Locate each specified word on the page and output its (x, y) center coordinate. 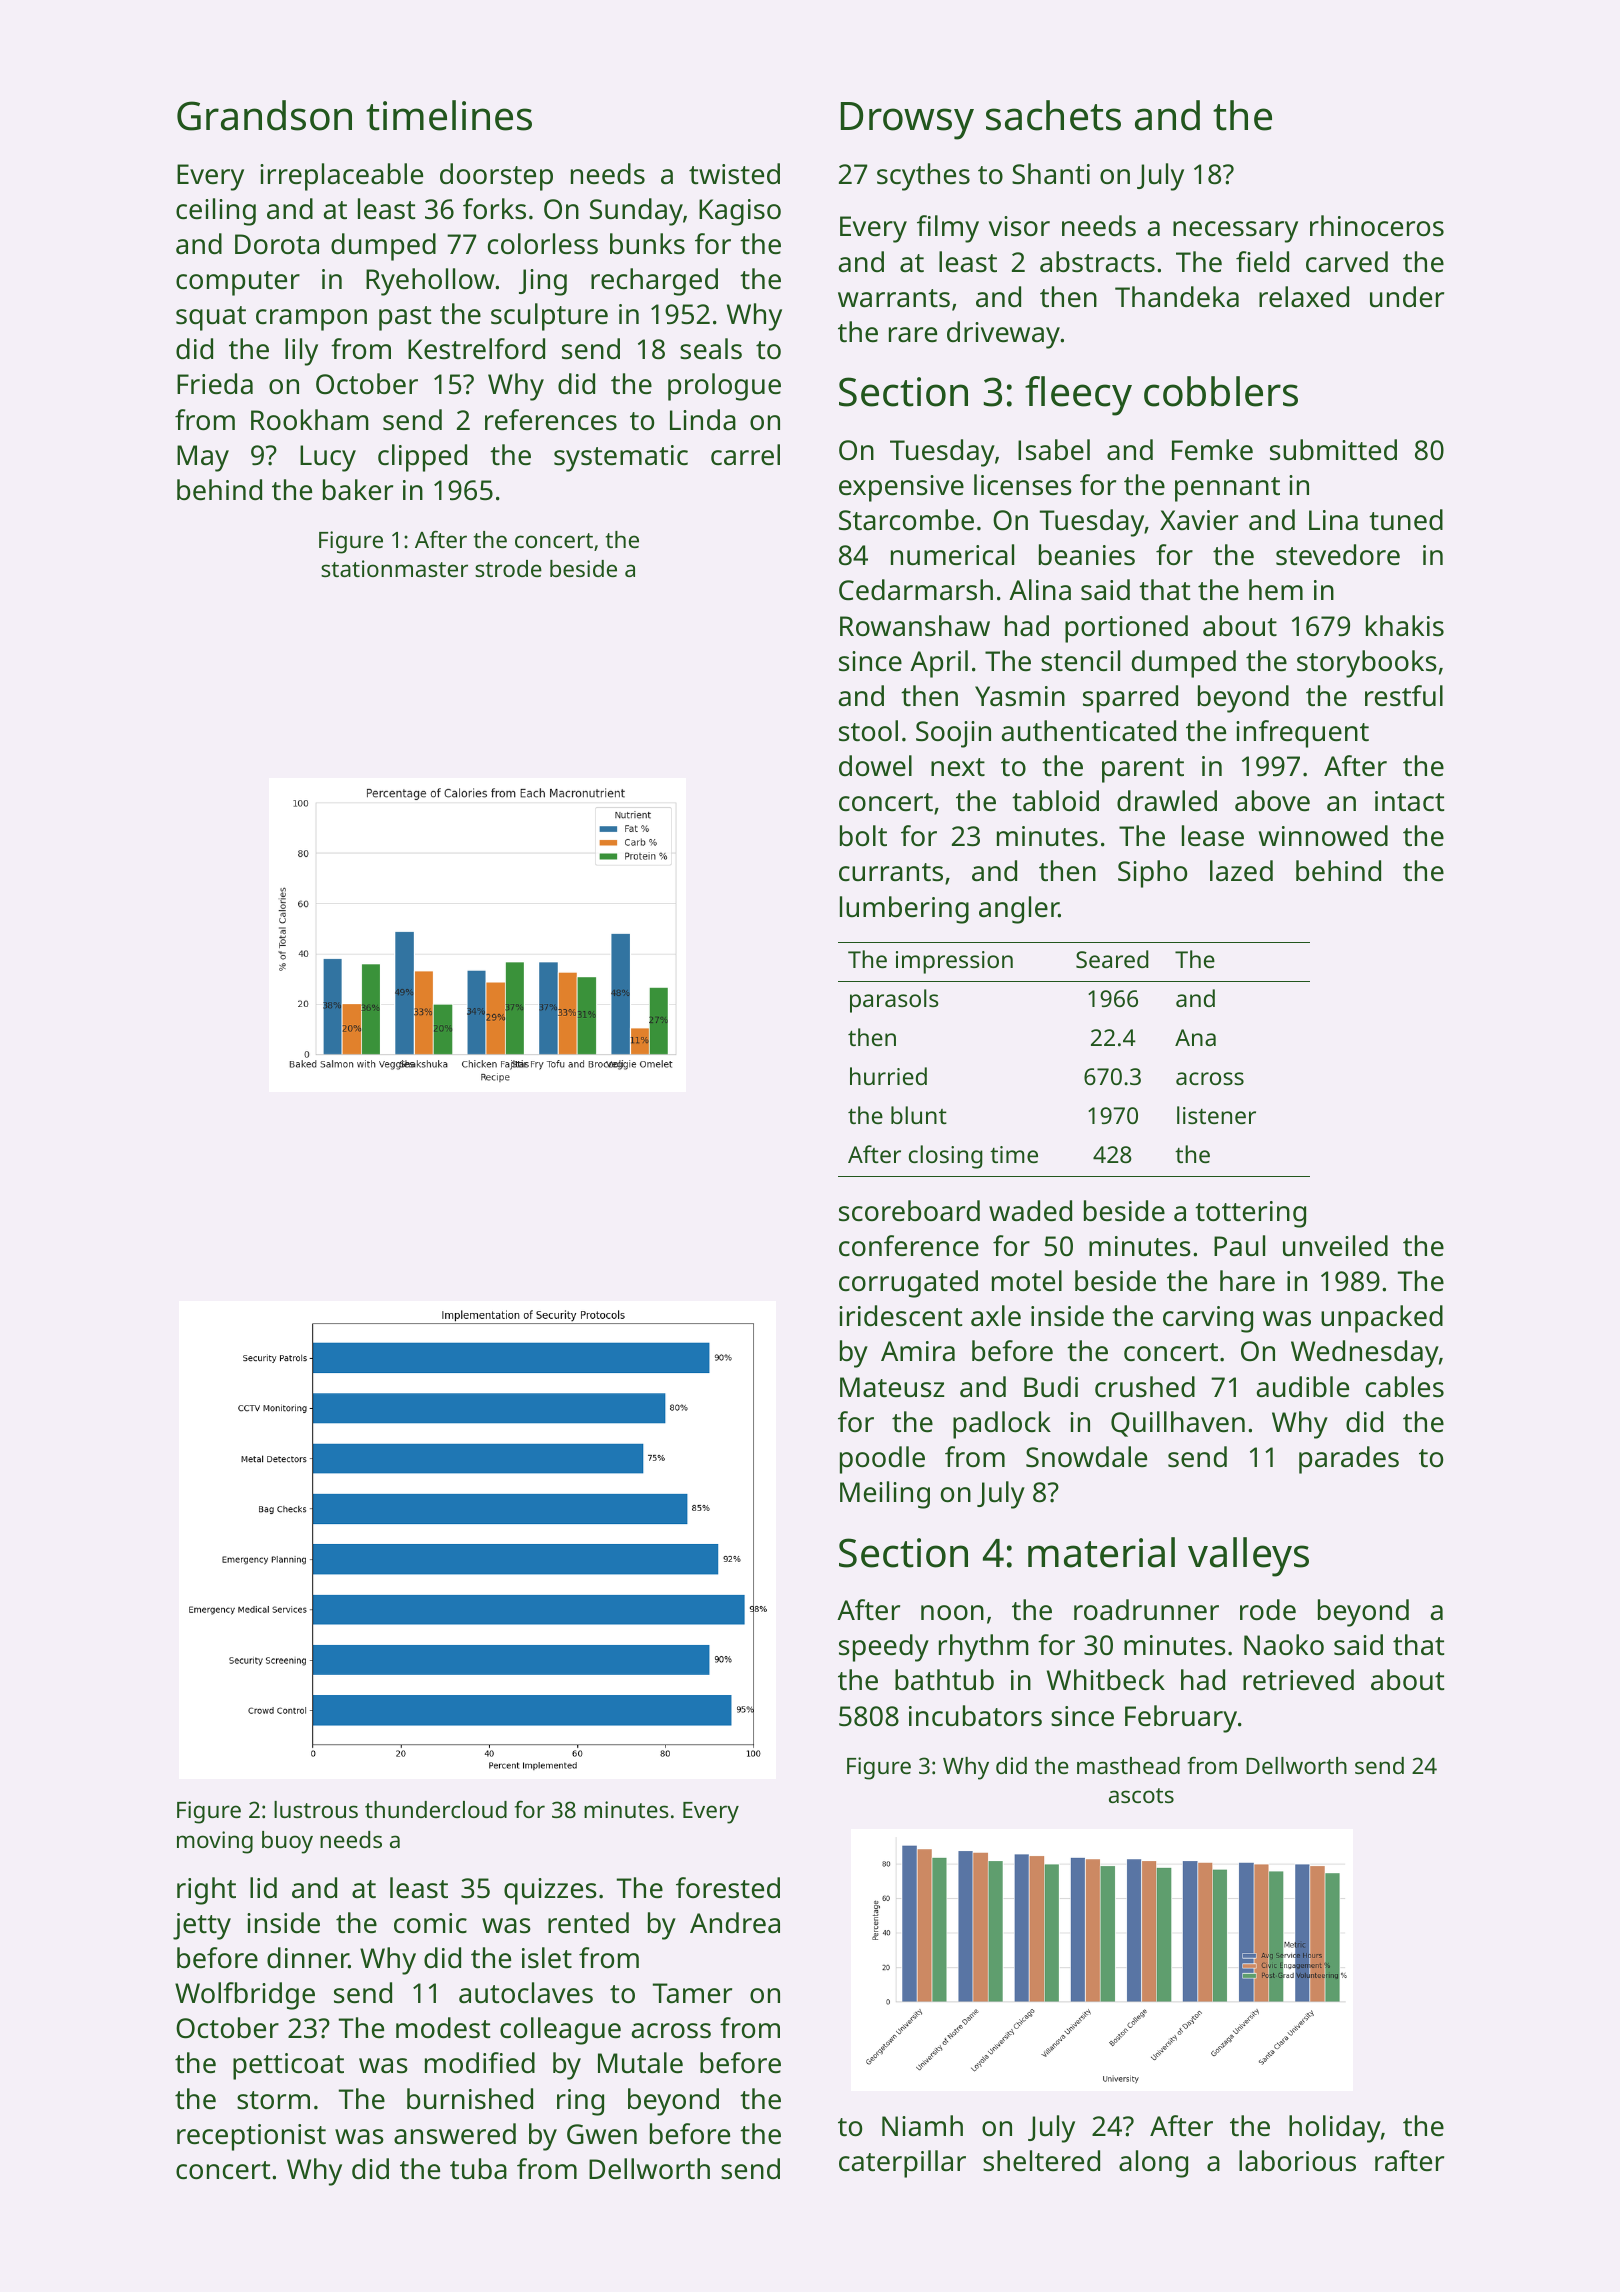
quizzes (550, 1891)
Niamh (922, 2125)
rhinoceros (1377, 226)
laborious (1297, 2160)
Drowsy (907, 121)
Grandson (264, 115)
